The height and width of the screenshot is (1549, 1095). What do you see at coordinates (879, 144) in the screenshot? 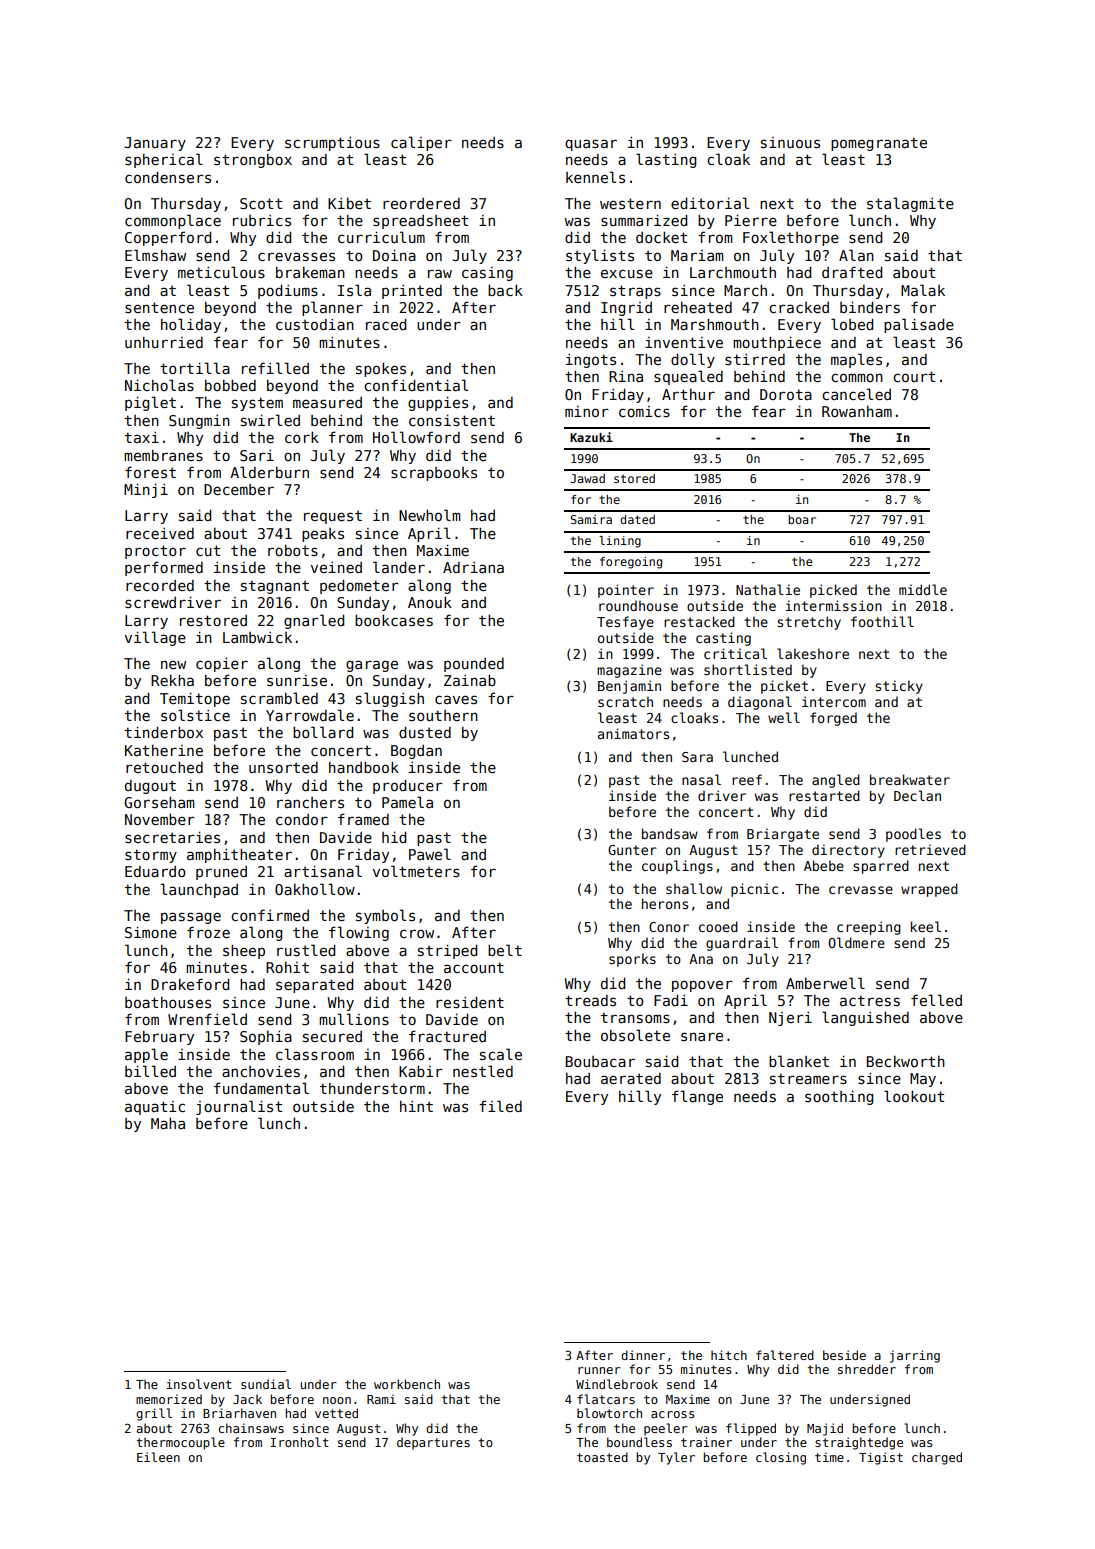
I see `pomegranate` at bounding box center [879, 144].
